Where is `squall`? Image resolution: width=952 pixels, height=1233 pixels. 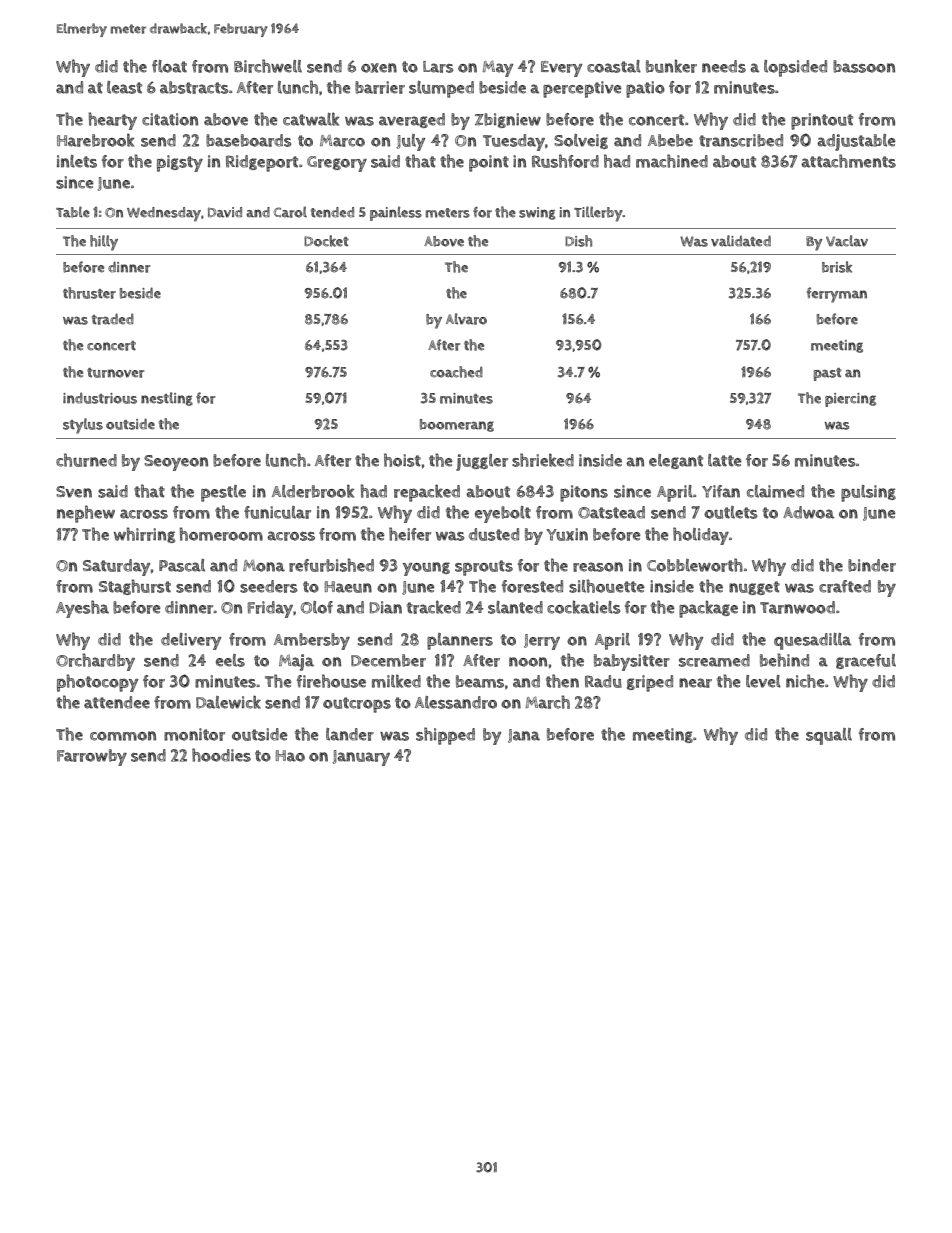
squall is located at coordinates (829, 736).
